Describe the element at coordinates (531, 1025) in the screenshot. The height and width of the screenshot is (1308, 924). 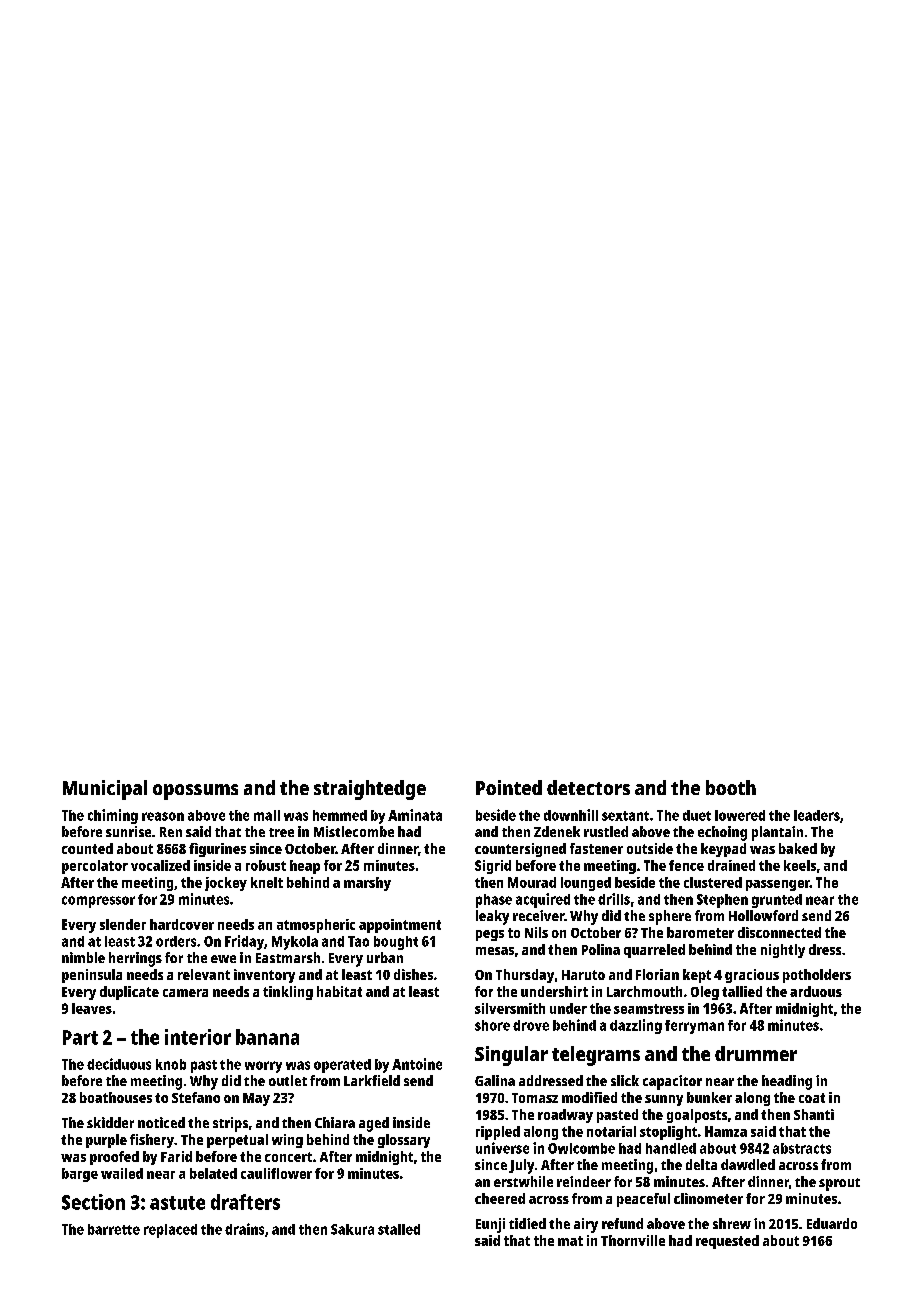
I see `drove` at that location.
